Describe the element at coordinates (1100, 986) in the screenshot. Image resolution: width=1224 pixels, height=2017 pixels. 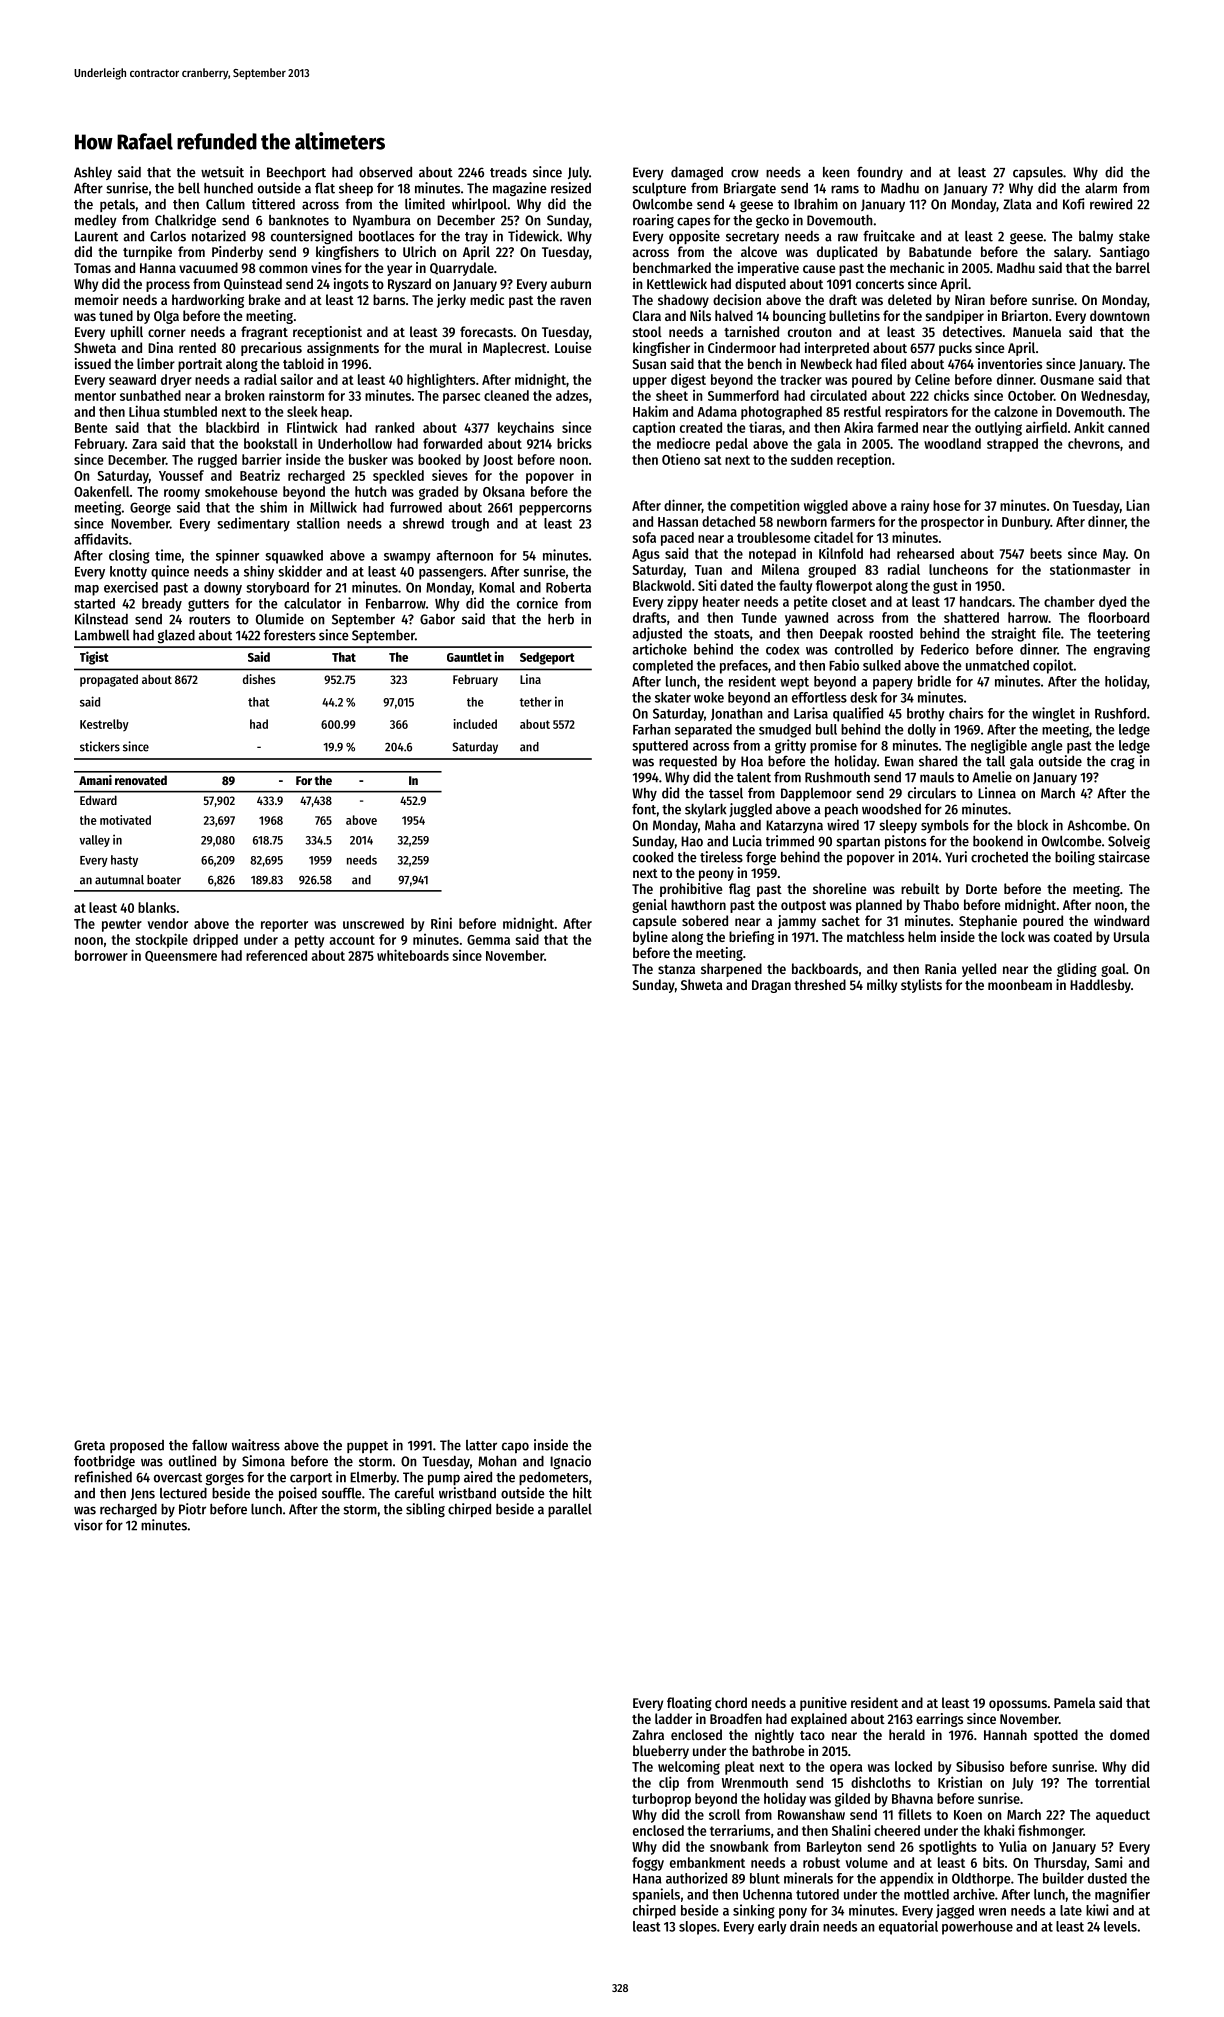
I see `Haddlesby` at that location.
